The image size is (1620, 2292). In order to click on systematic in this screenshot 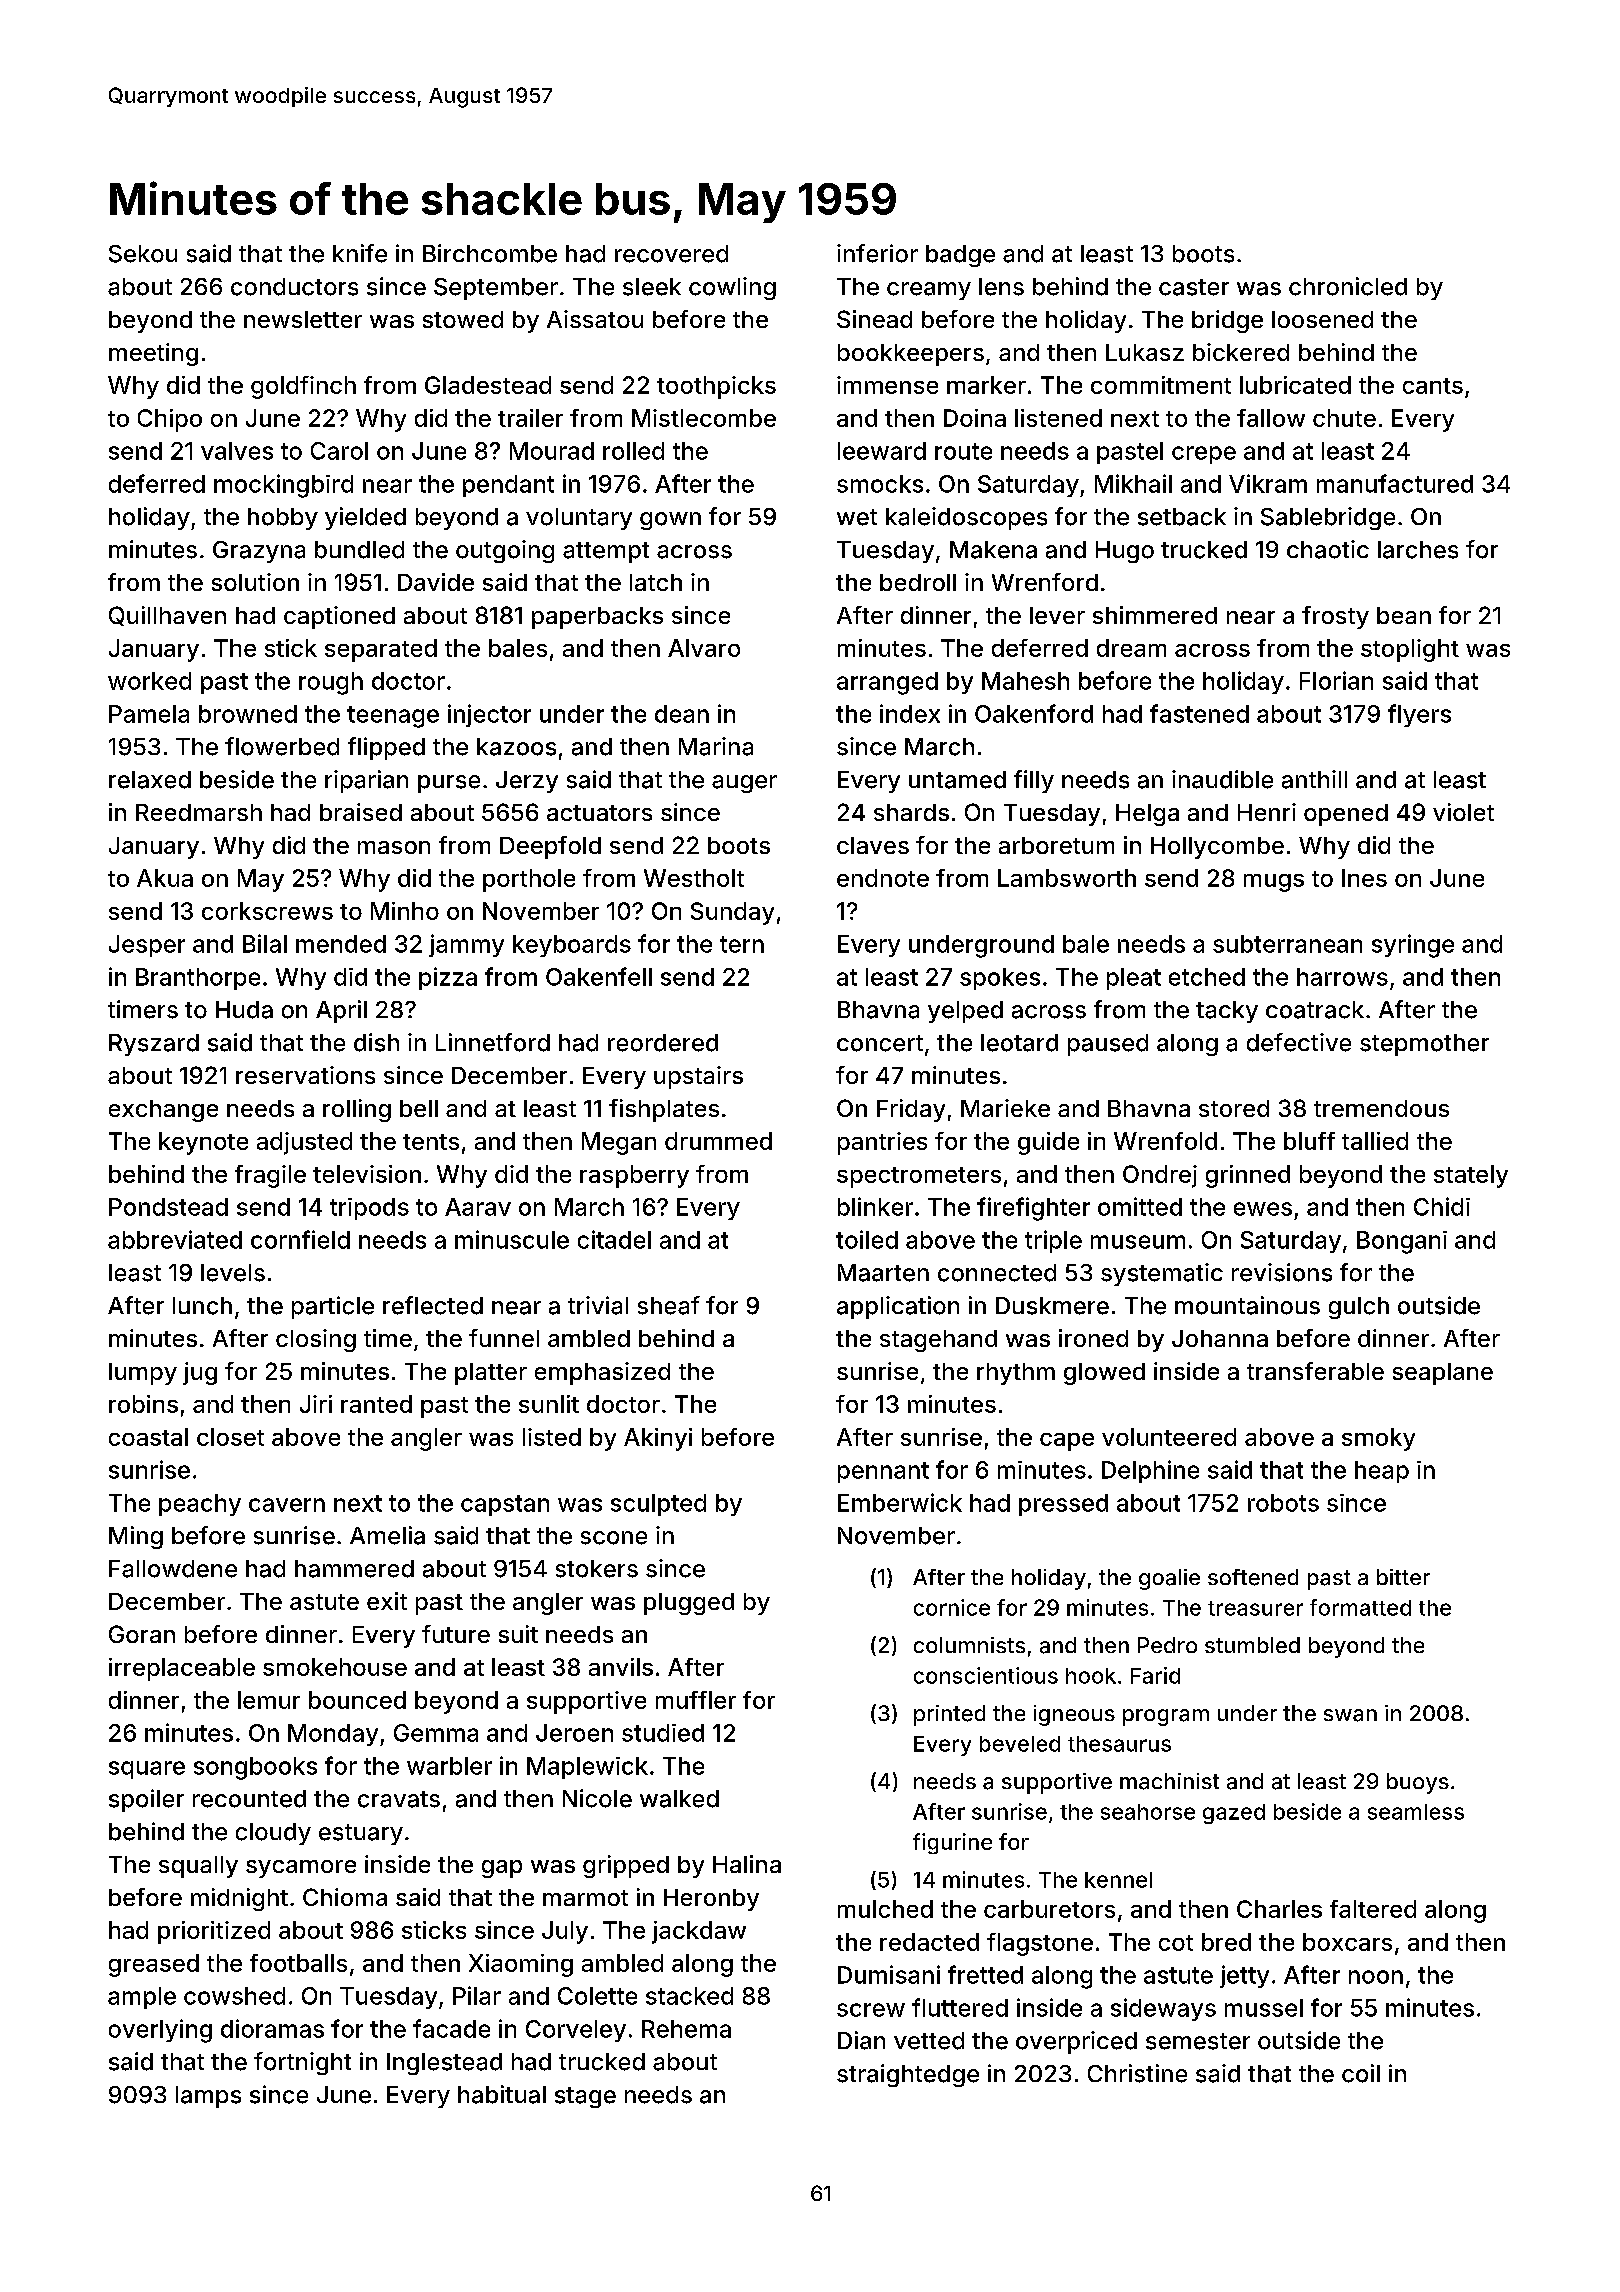, I will do `click(1162, 1274)`.
